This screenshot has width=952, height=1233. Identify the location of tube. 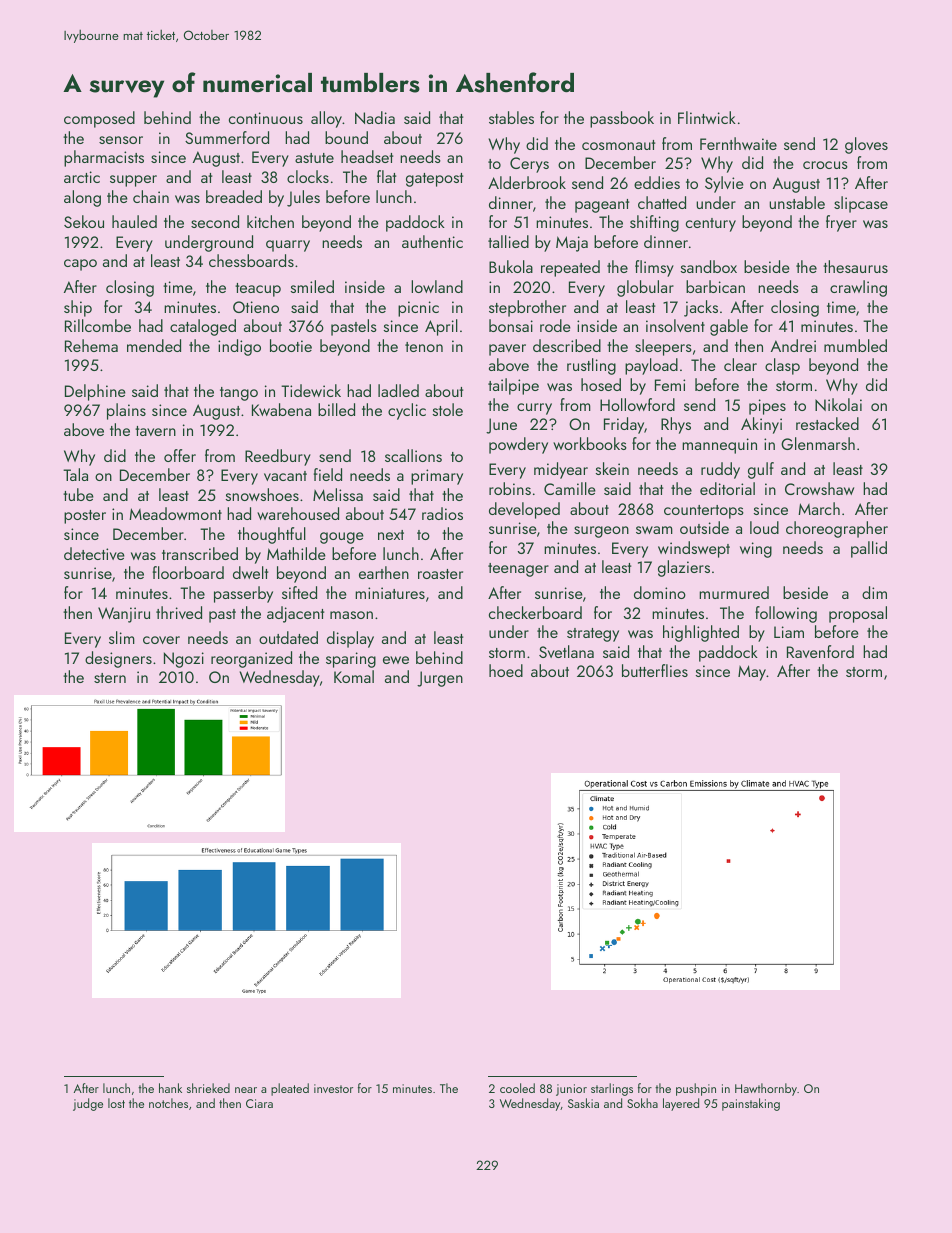
(78, 494).
